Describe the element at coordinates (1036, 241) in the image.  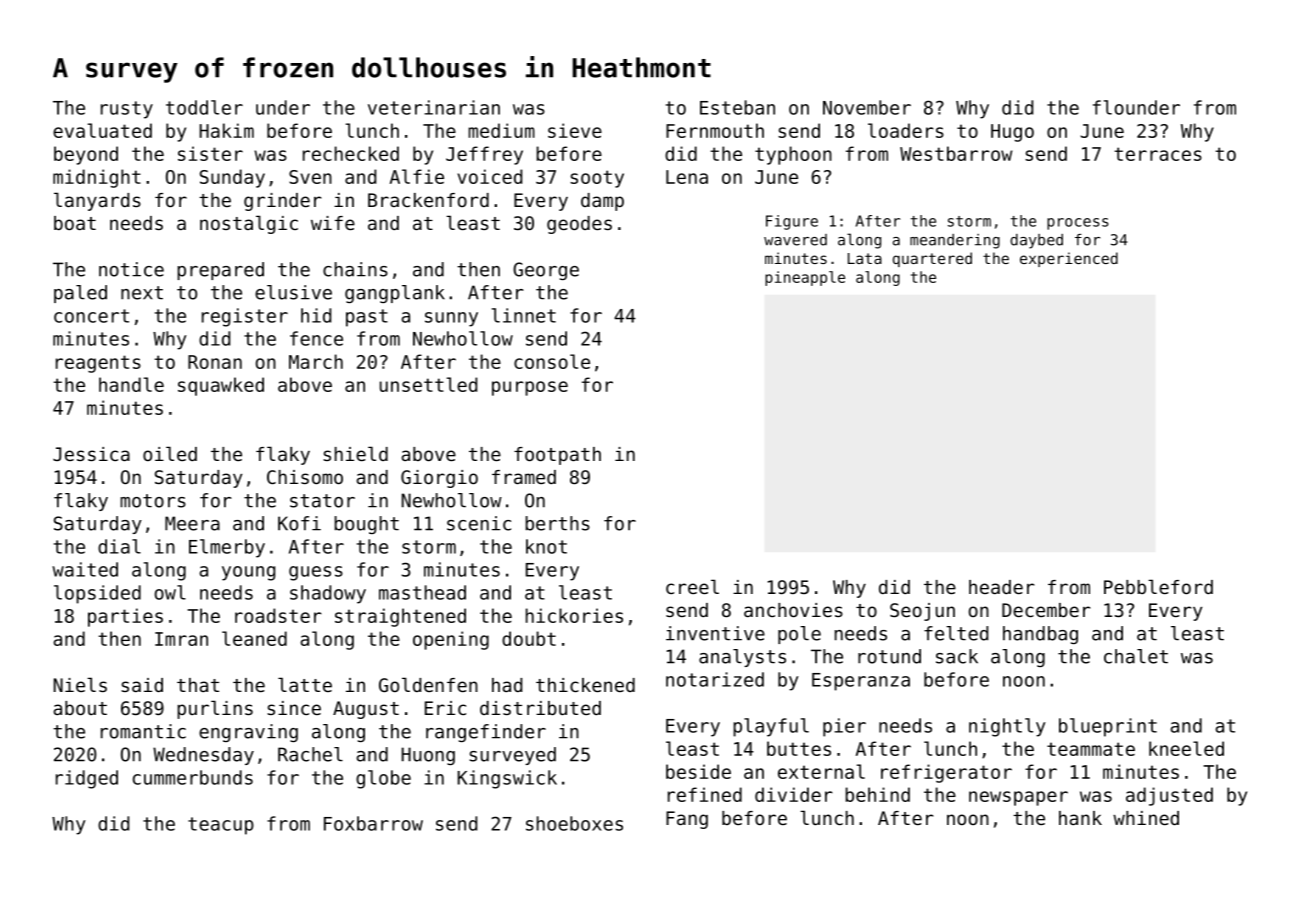
I see `daybed` at that location.
